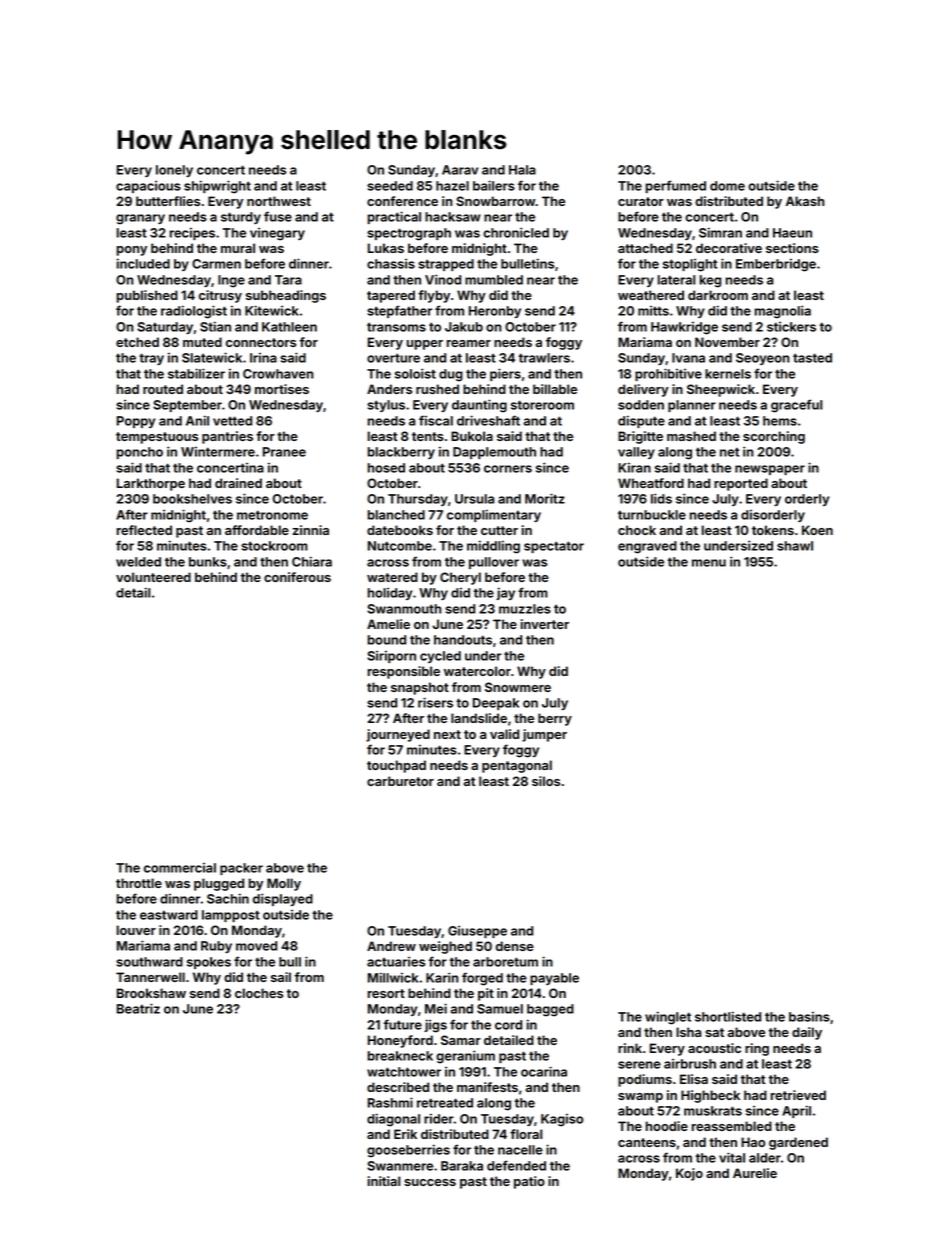  I want to click on commercial, so click(180, 867).
